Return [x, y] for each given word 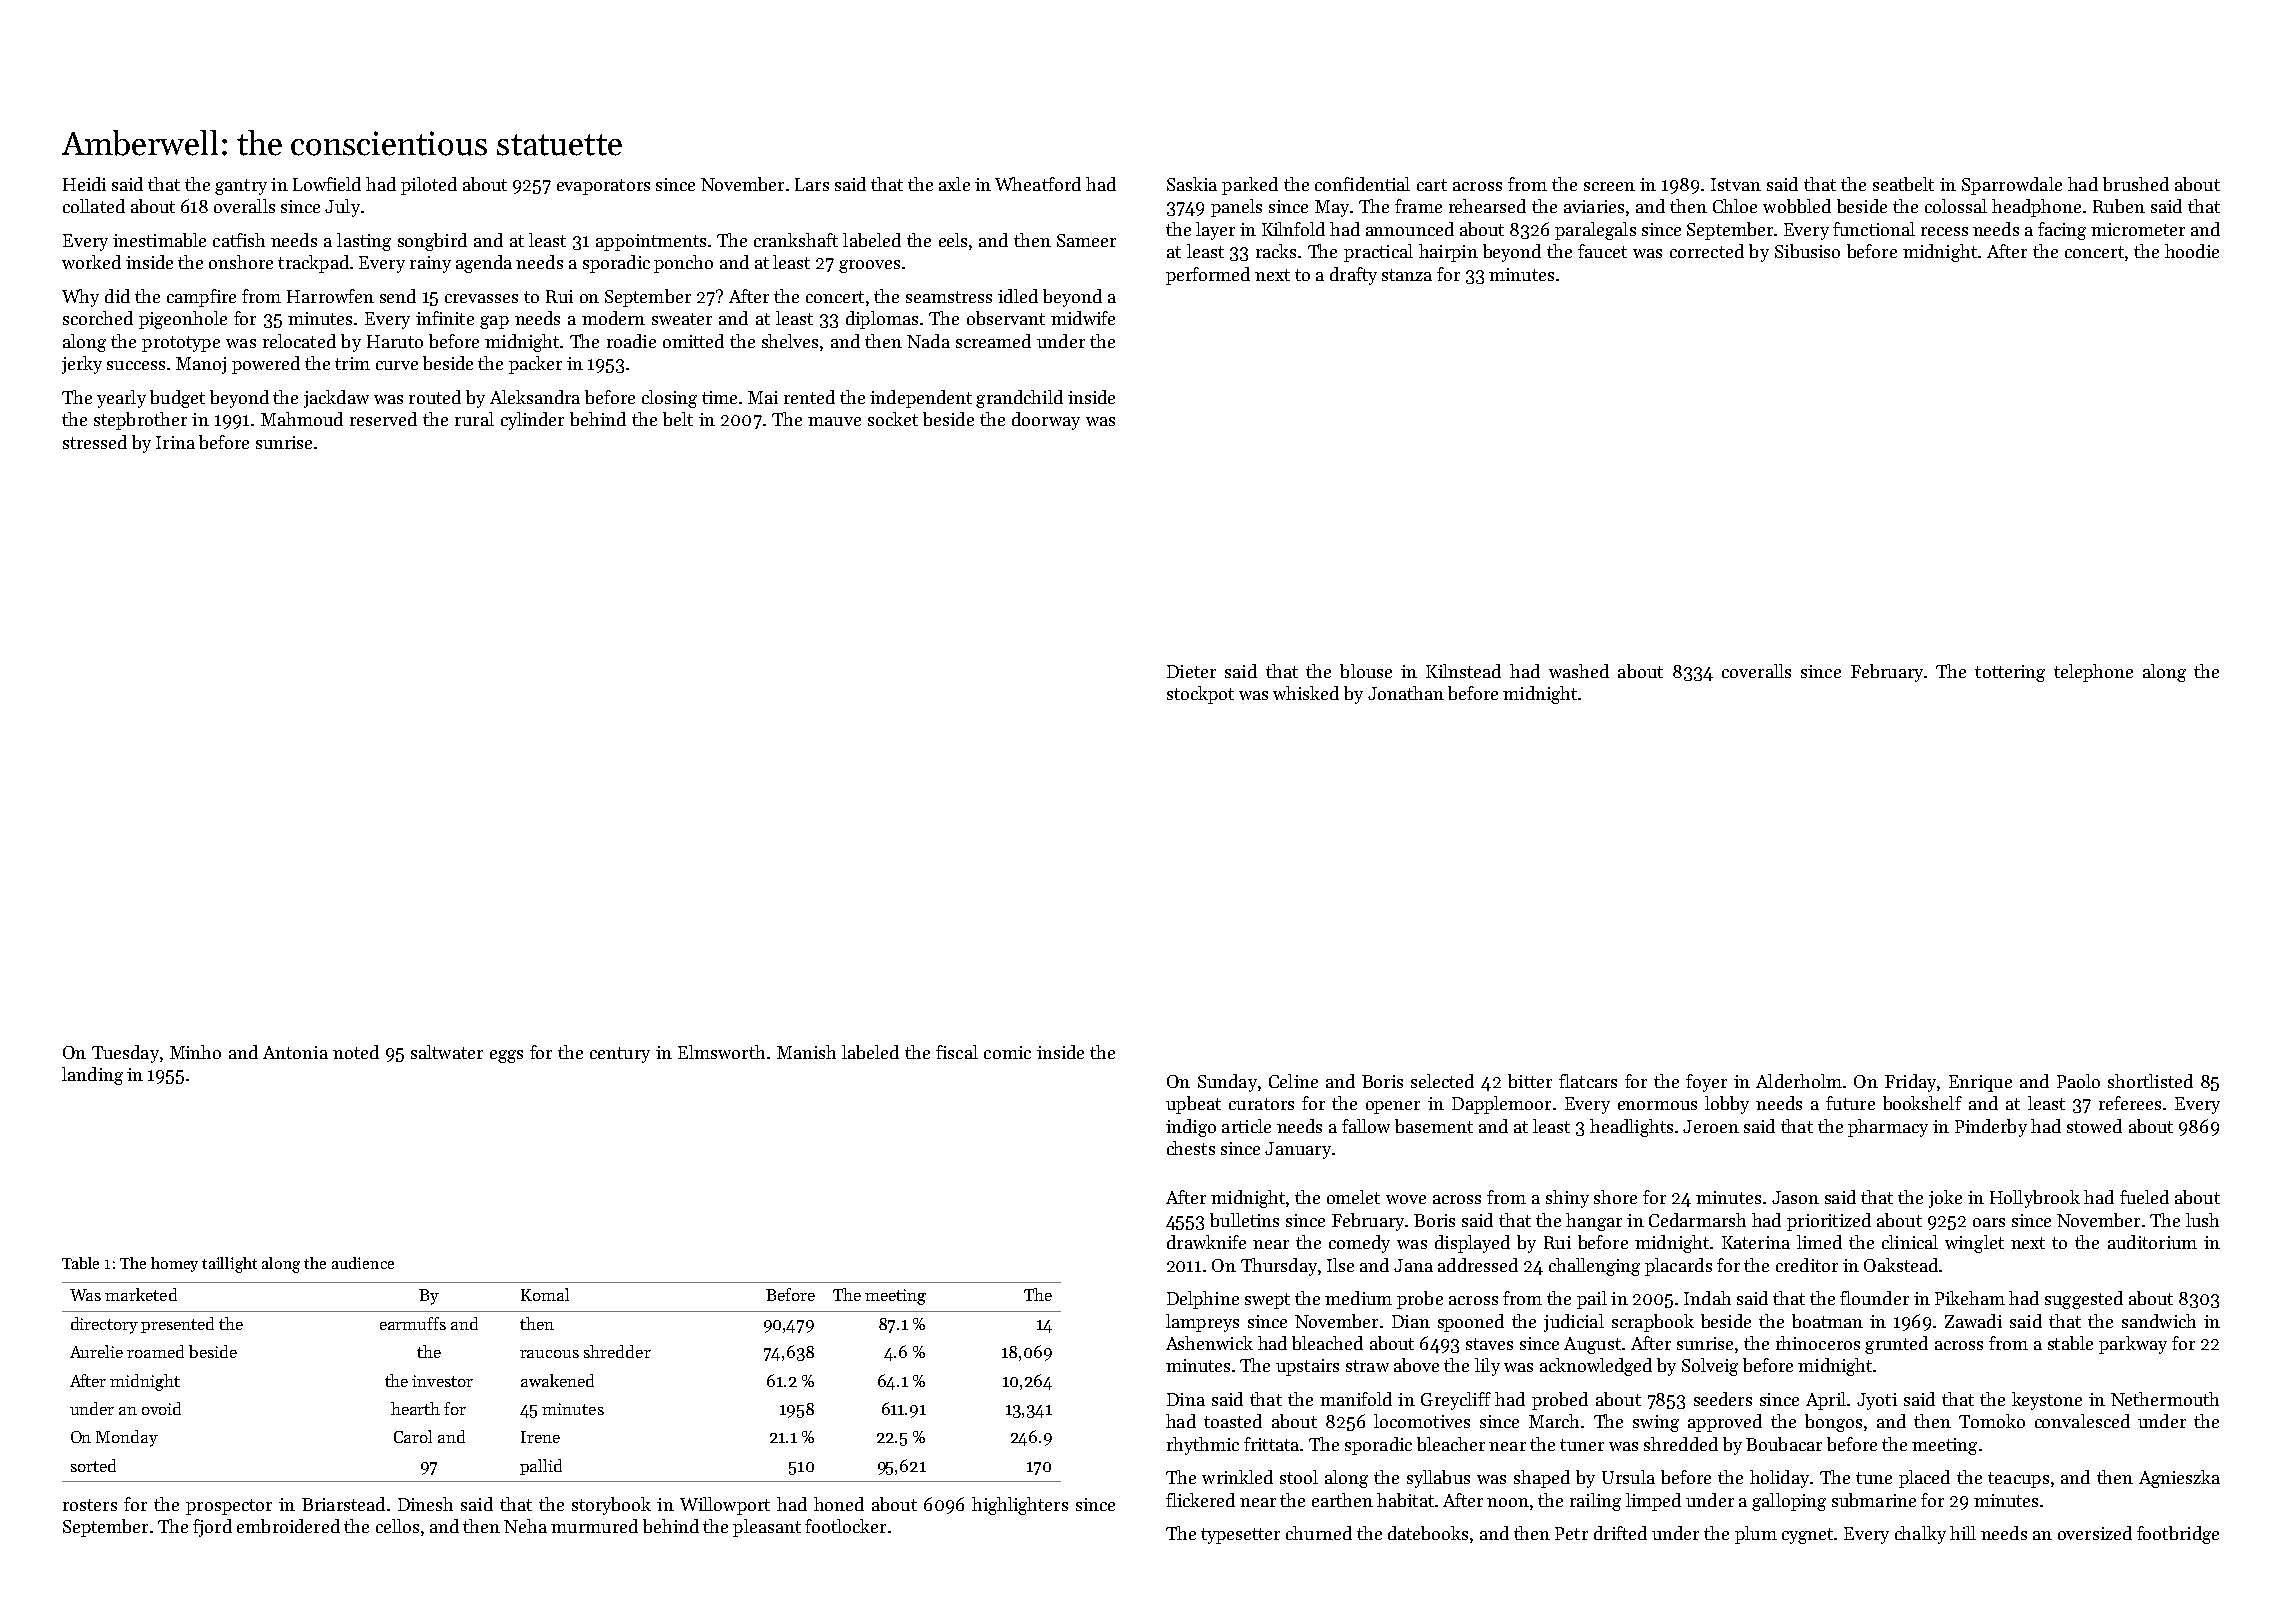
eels [953, 240]
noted [356, 1052]
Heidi [84, 184]
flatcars [1588, 1081]
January [1298, 1150]
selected [1442, 1081]
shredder [617, 1351]
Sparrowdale [2012, 186]
